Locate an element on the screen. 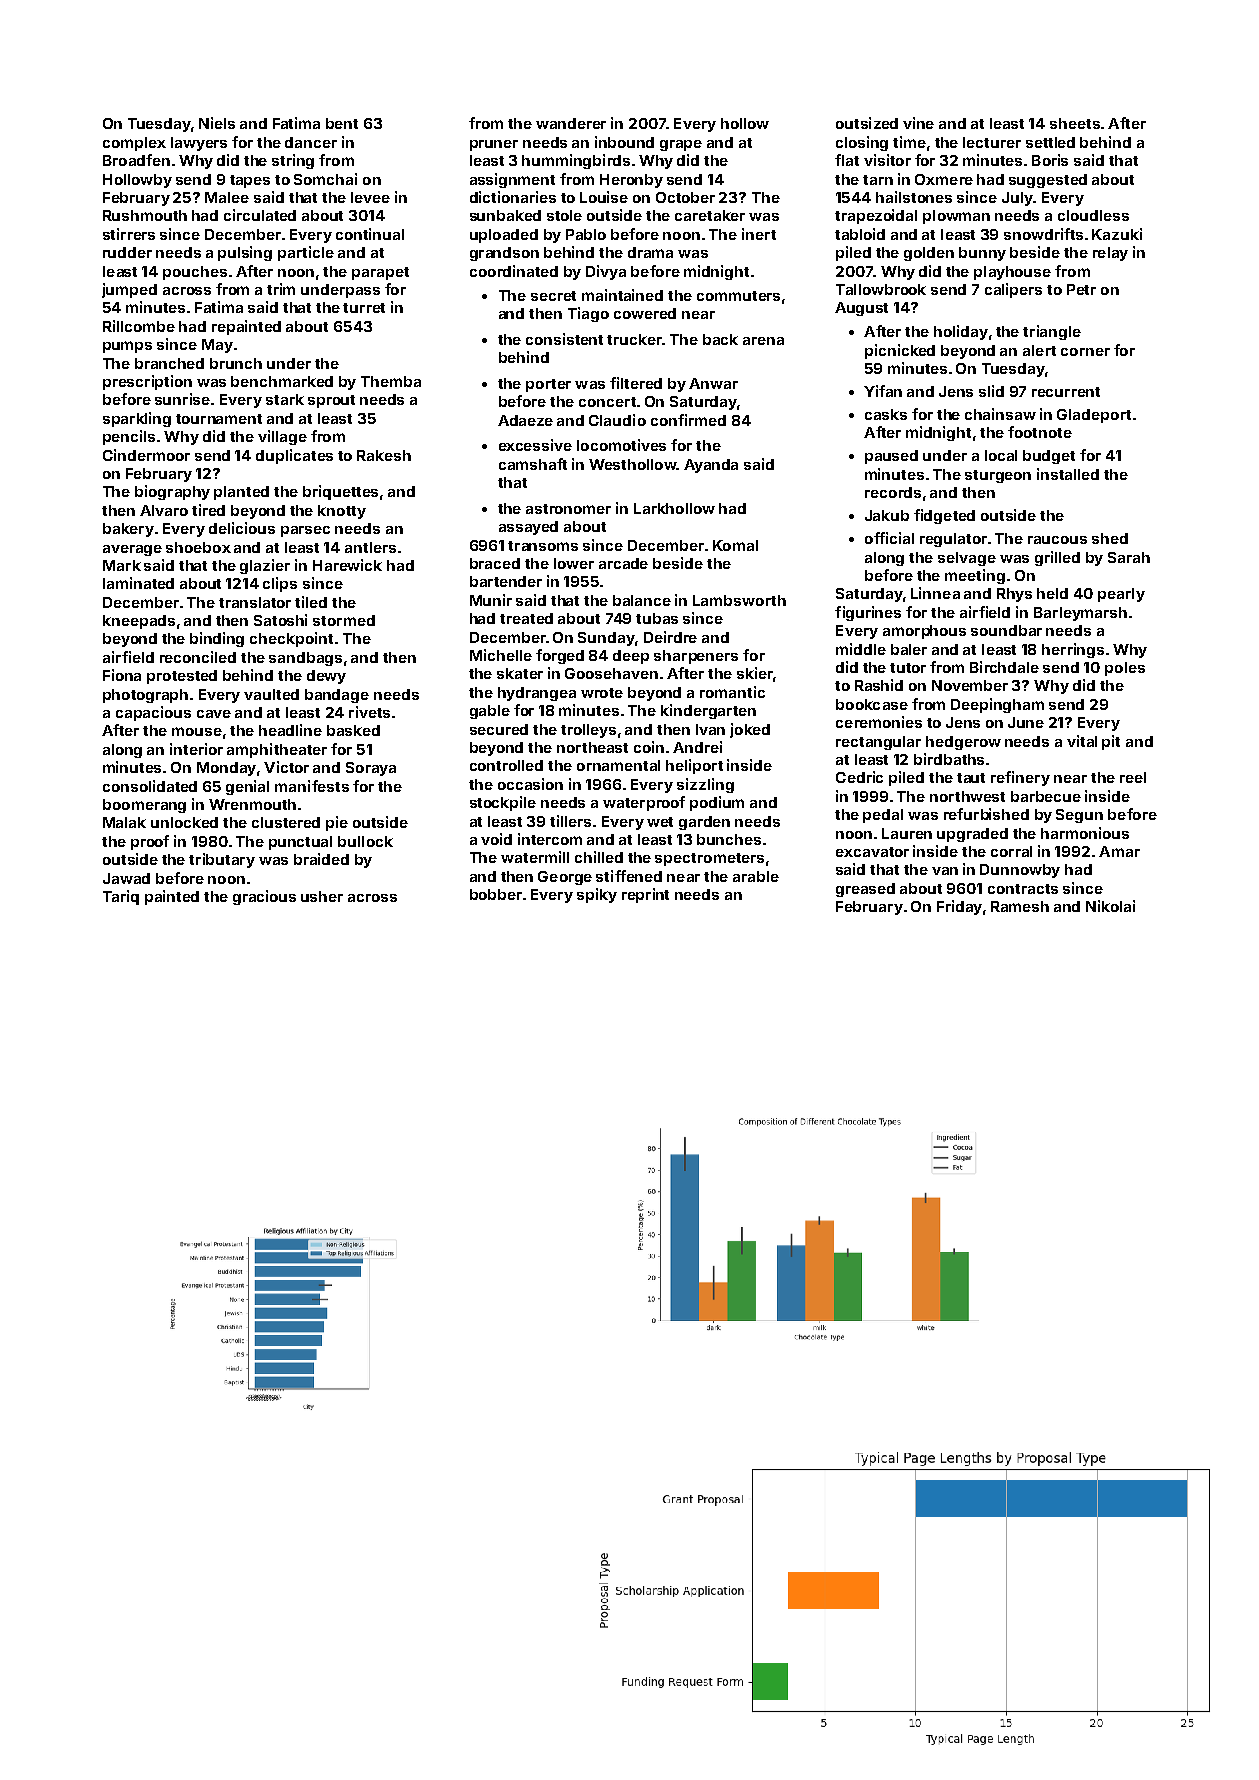 The height and width of the screenshot is (1780, 1259). tributary is located at coordinates (222, 860).
